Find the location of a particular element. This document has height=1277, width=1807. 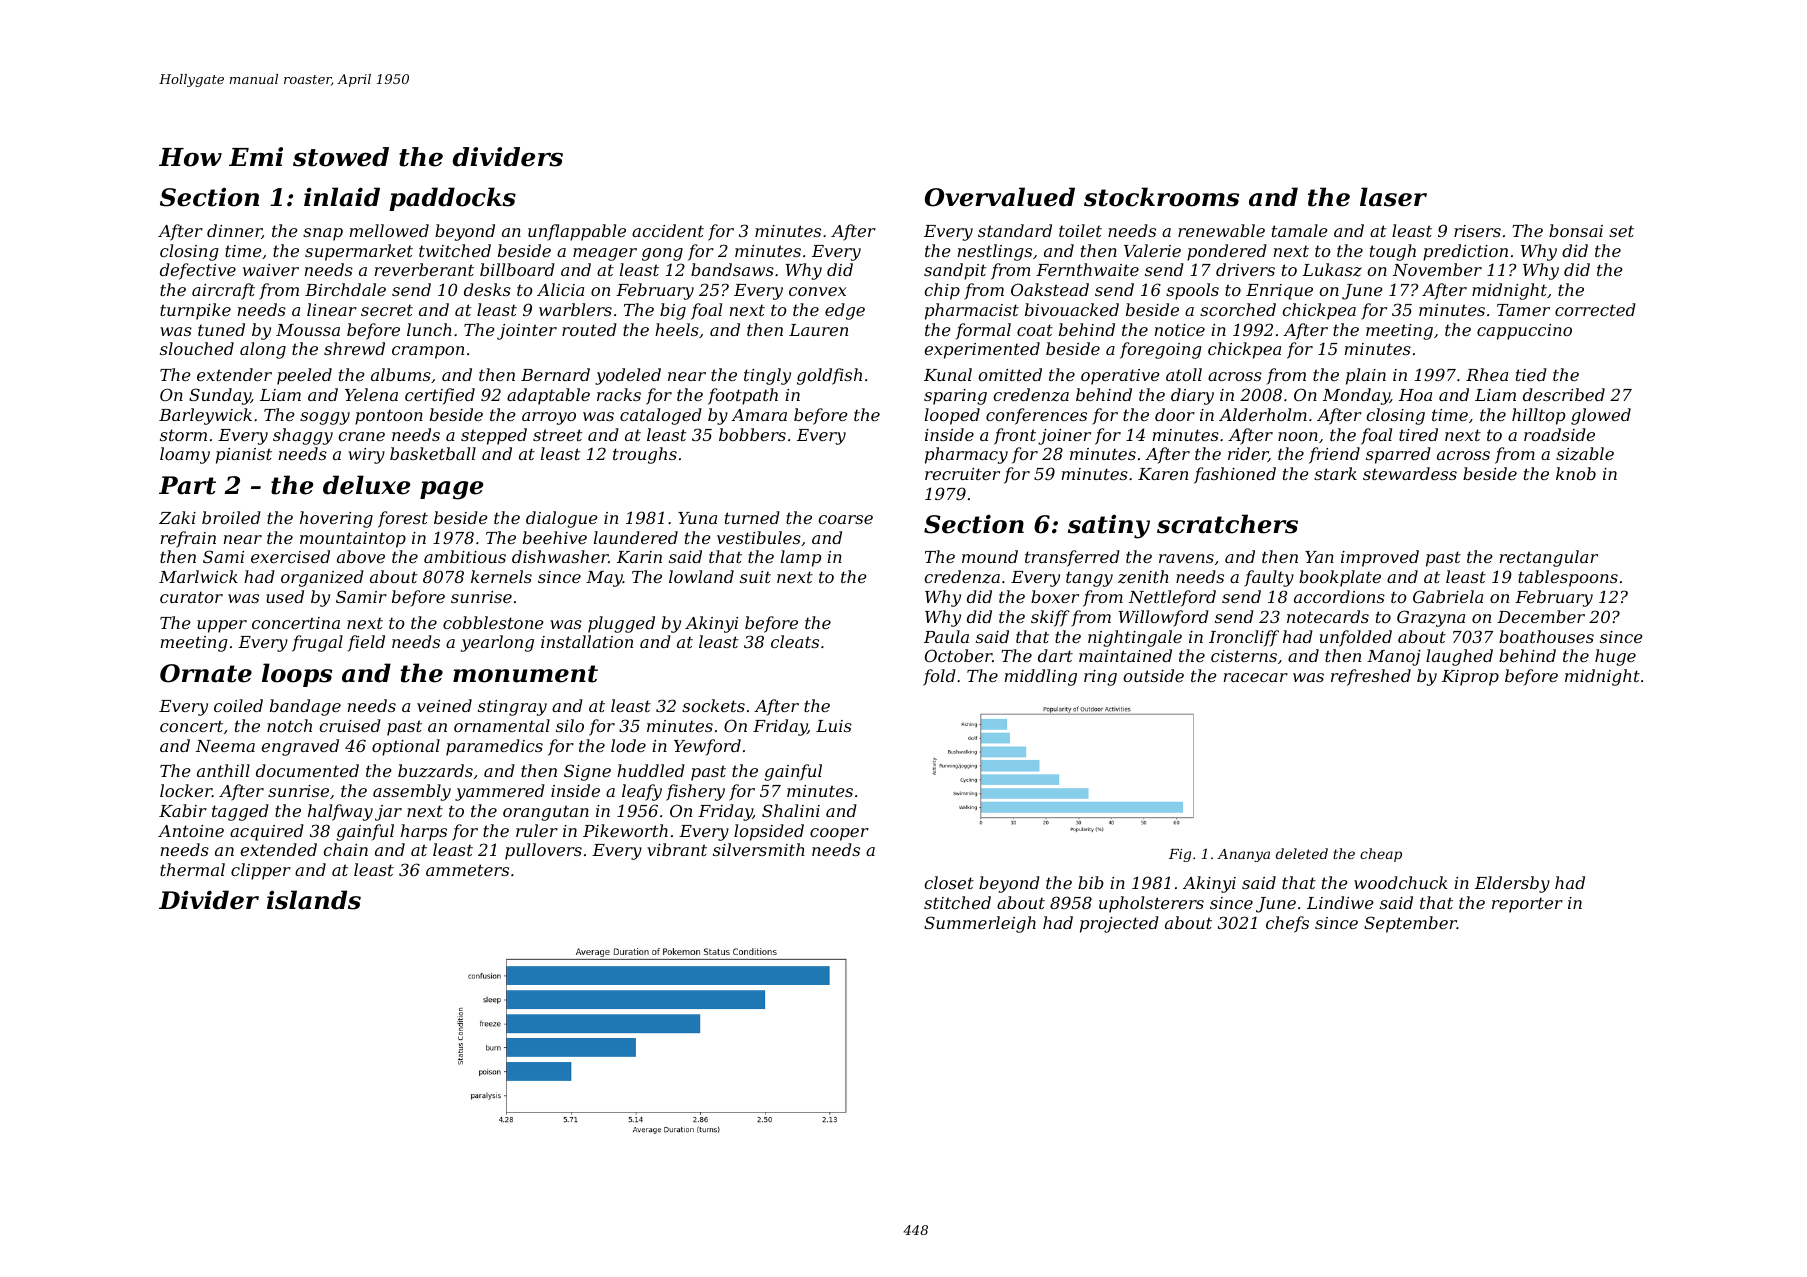

ambitious is located at coordinates (465, 556).
